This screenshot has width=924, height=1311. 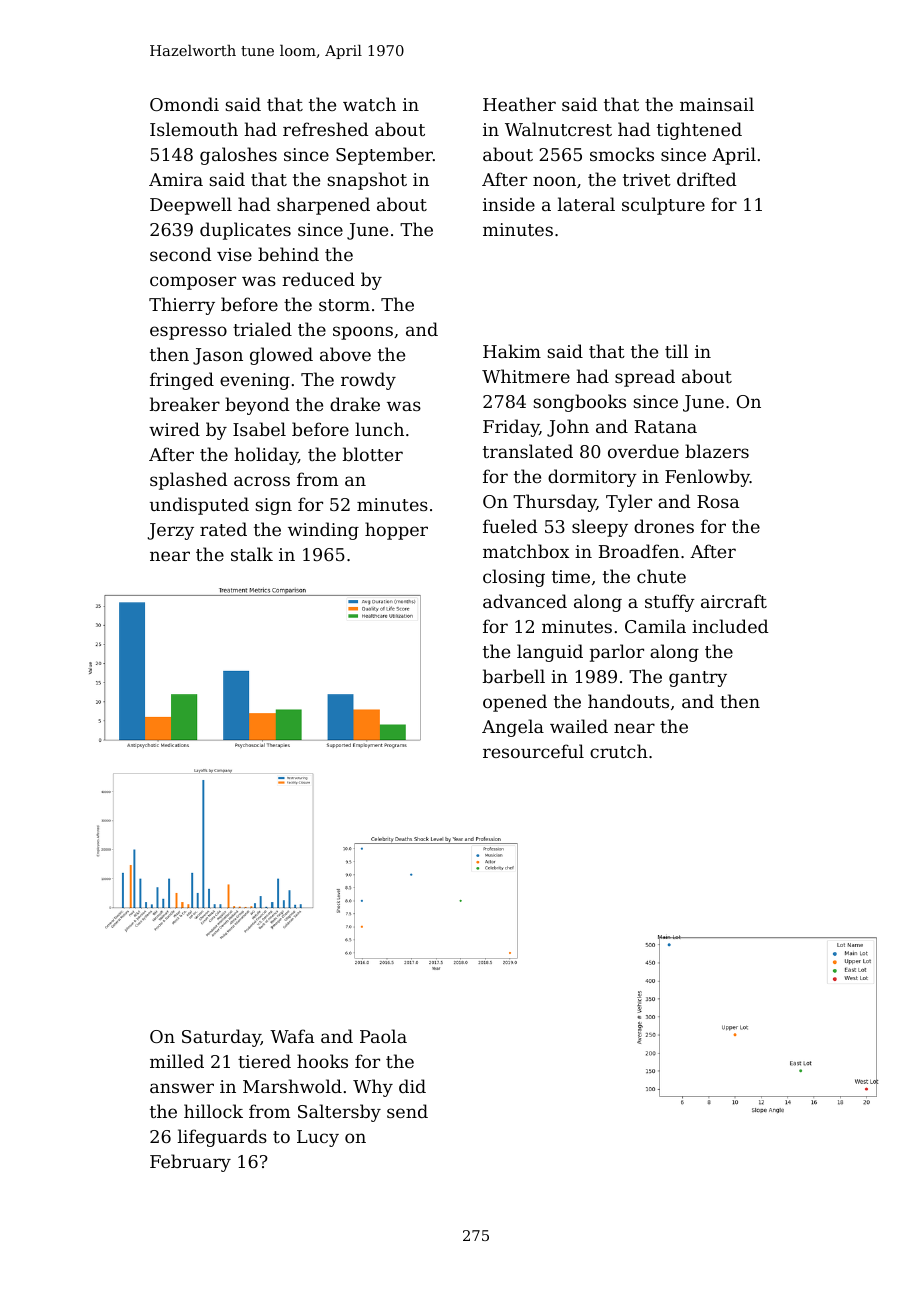 I want to click on sign, so click(x=273, y=506).
